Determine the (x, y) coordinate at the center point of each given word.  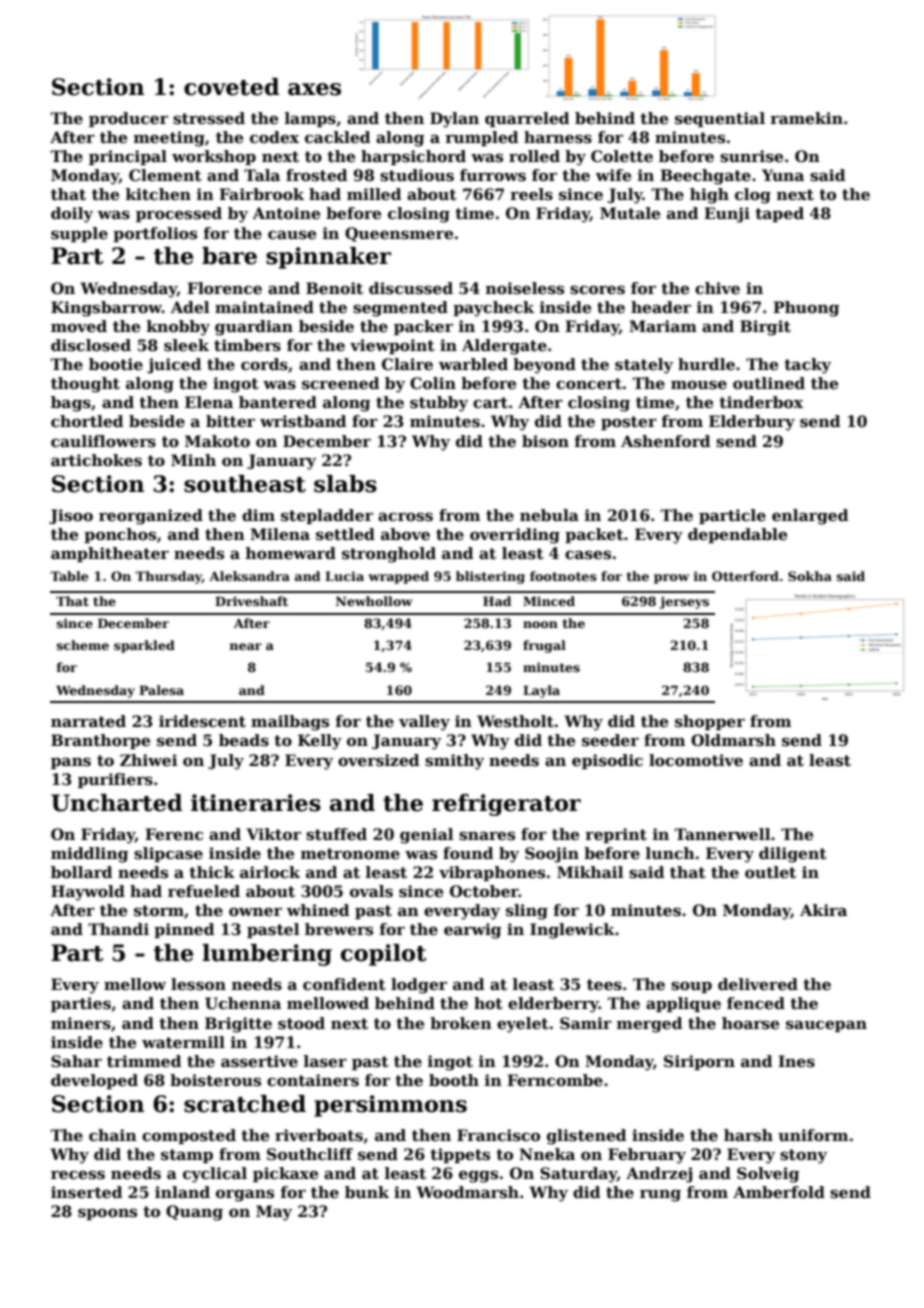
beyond (544, 366)
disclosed (91, 345)
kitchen (158, 194)
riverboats (319, 1135)
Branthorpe (100, 741)
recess (78, 1175)
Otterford (745, 576)
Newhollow (374, 601)
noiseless (525, 288)
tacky (807, 366)
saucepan (826, 1026)
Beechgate (705, 177)
